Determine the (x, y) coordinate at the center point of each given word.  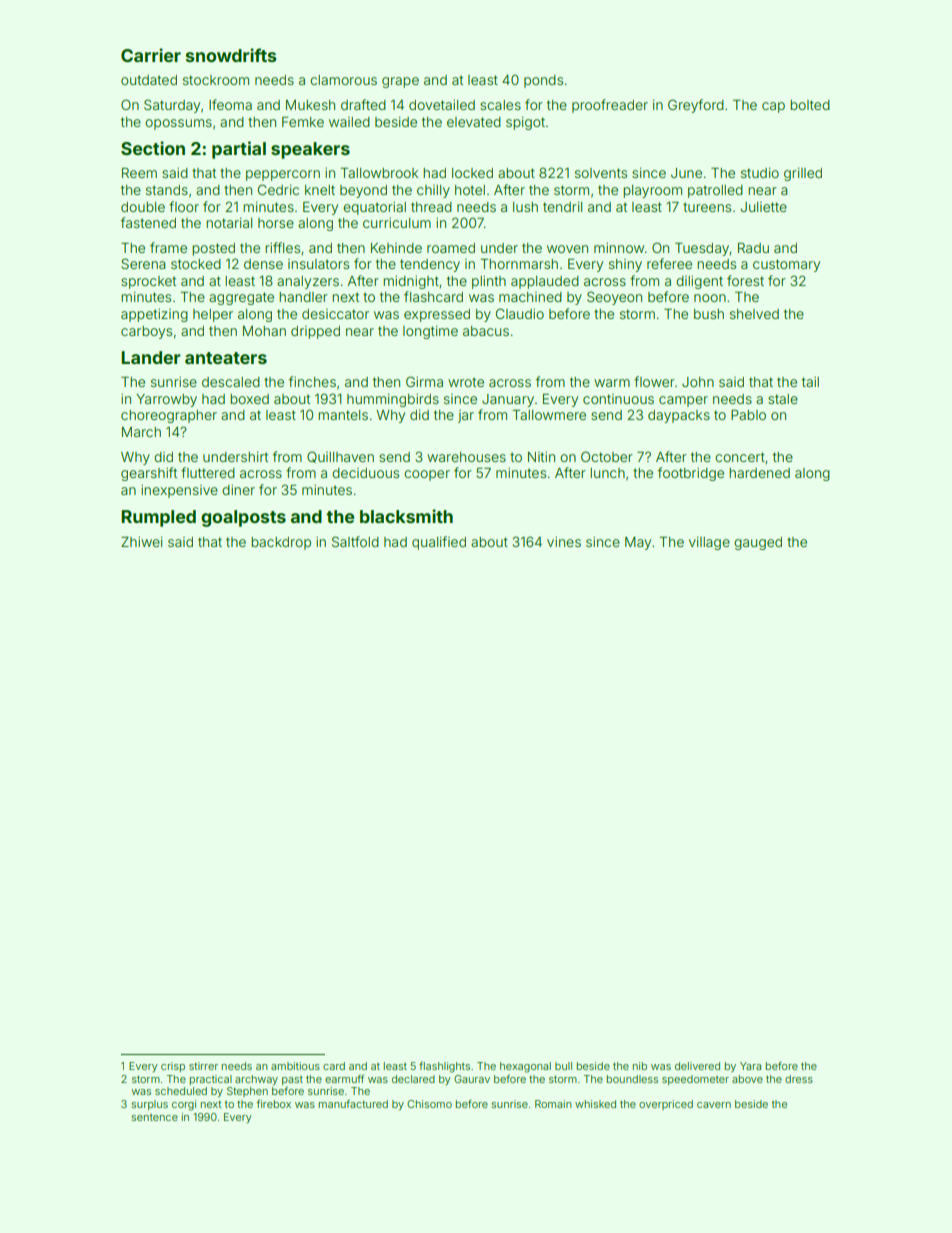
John (698, 382)
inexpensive (179, 491)
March (141, 432)
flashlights (444, 1067)
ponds (543, 81)
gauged (758, 543)
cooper (427, 475)
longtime (430, 332)
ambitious (295, 1066)
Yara (750, 1066)
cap (773, 107)
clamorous (343, 80)
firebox (274, 1103)
